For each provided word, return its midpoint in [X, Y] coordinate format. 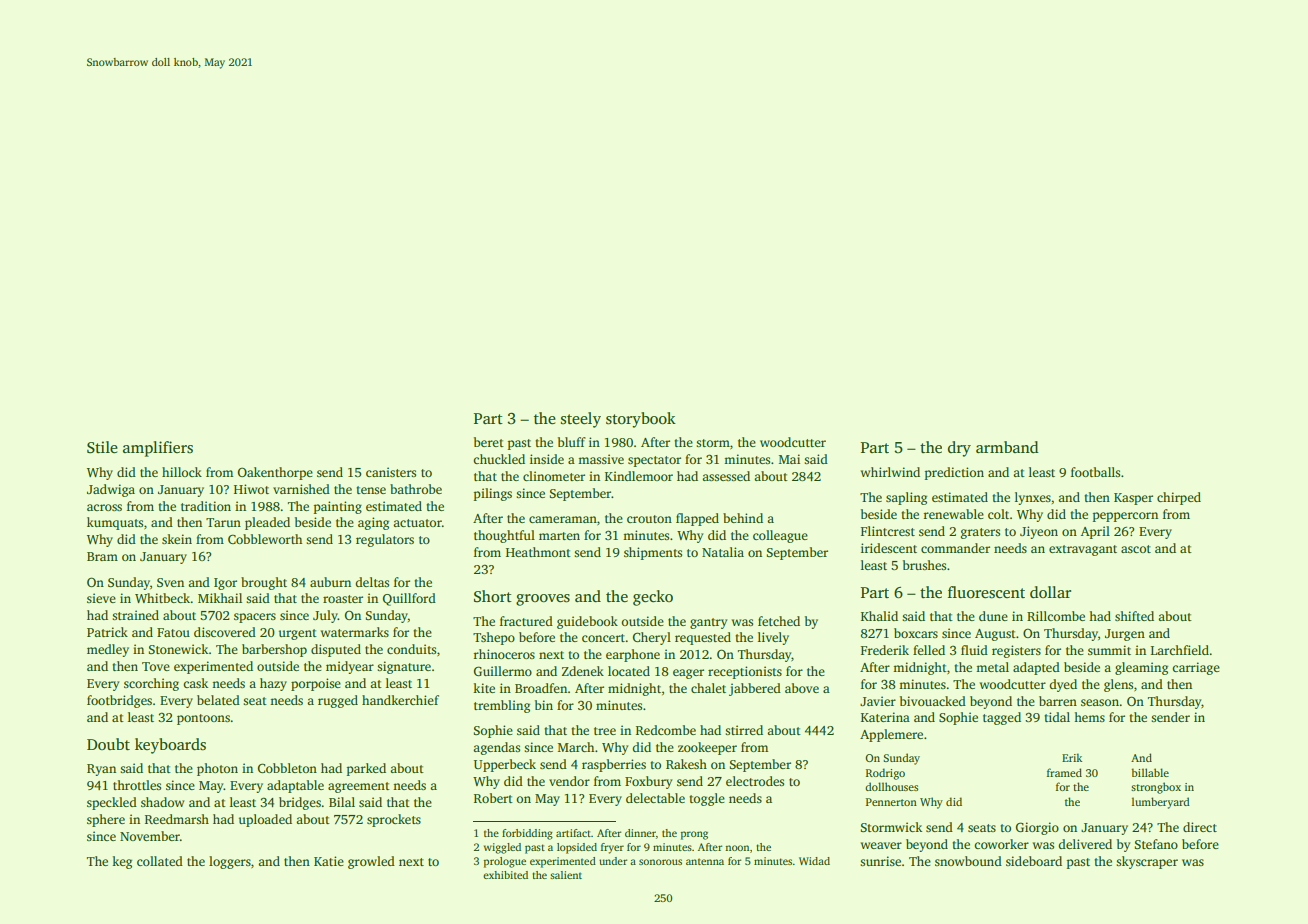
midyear [350, 667]
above [802, 688]
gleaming [1141, 668]
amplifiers [158, 449]
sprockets [394, 820]
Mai [789, 459]
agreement [359, 787]
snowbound [968, 861]
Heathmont [538, 552]
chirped [1179, 498]
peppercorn [1125, 517]
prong [694, 835]
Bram [102, 556]
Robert [493, 798]
